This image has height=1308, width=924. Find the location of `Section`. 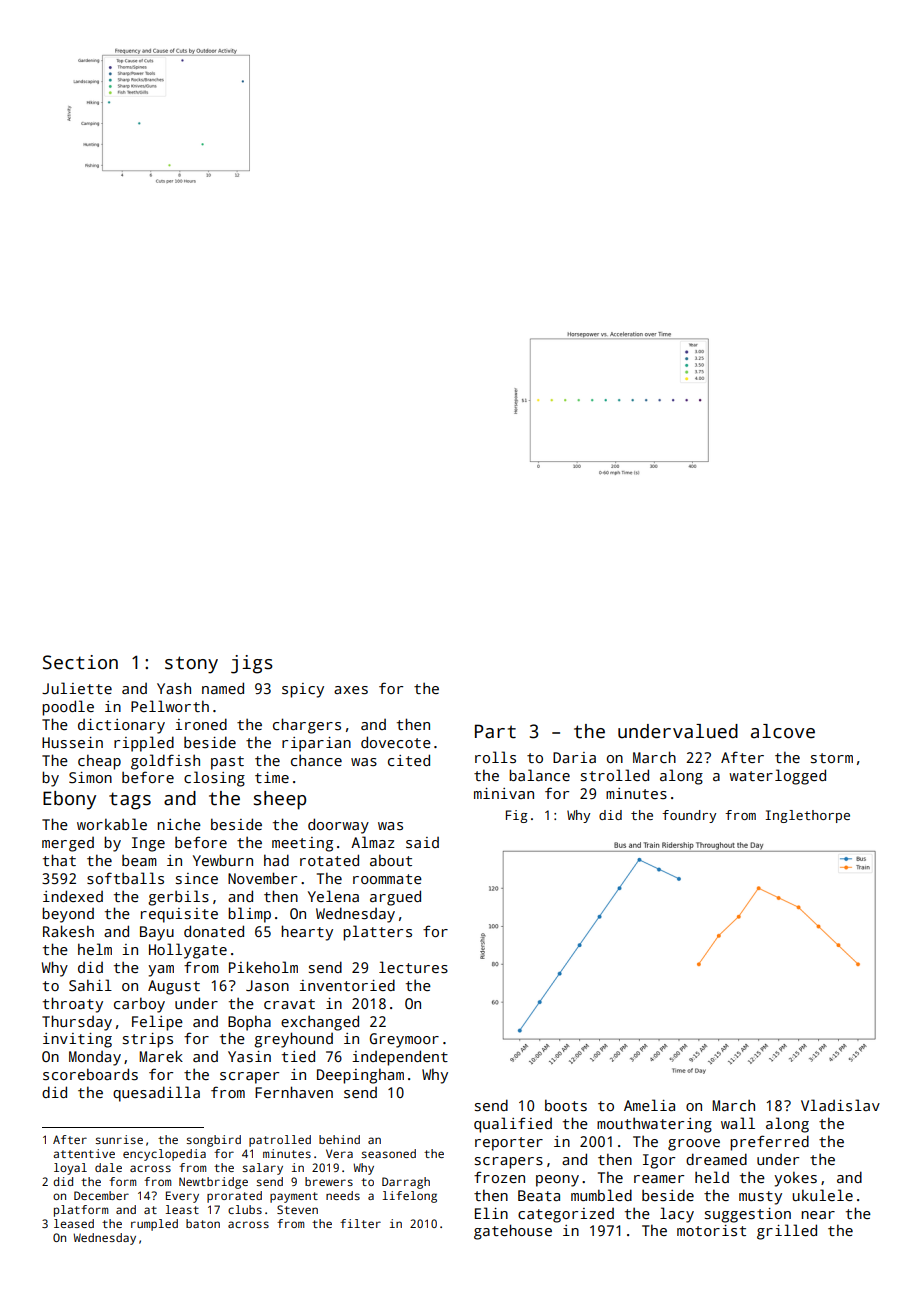

Section is located at coordinates (80, 662).
